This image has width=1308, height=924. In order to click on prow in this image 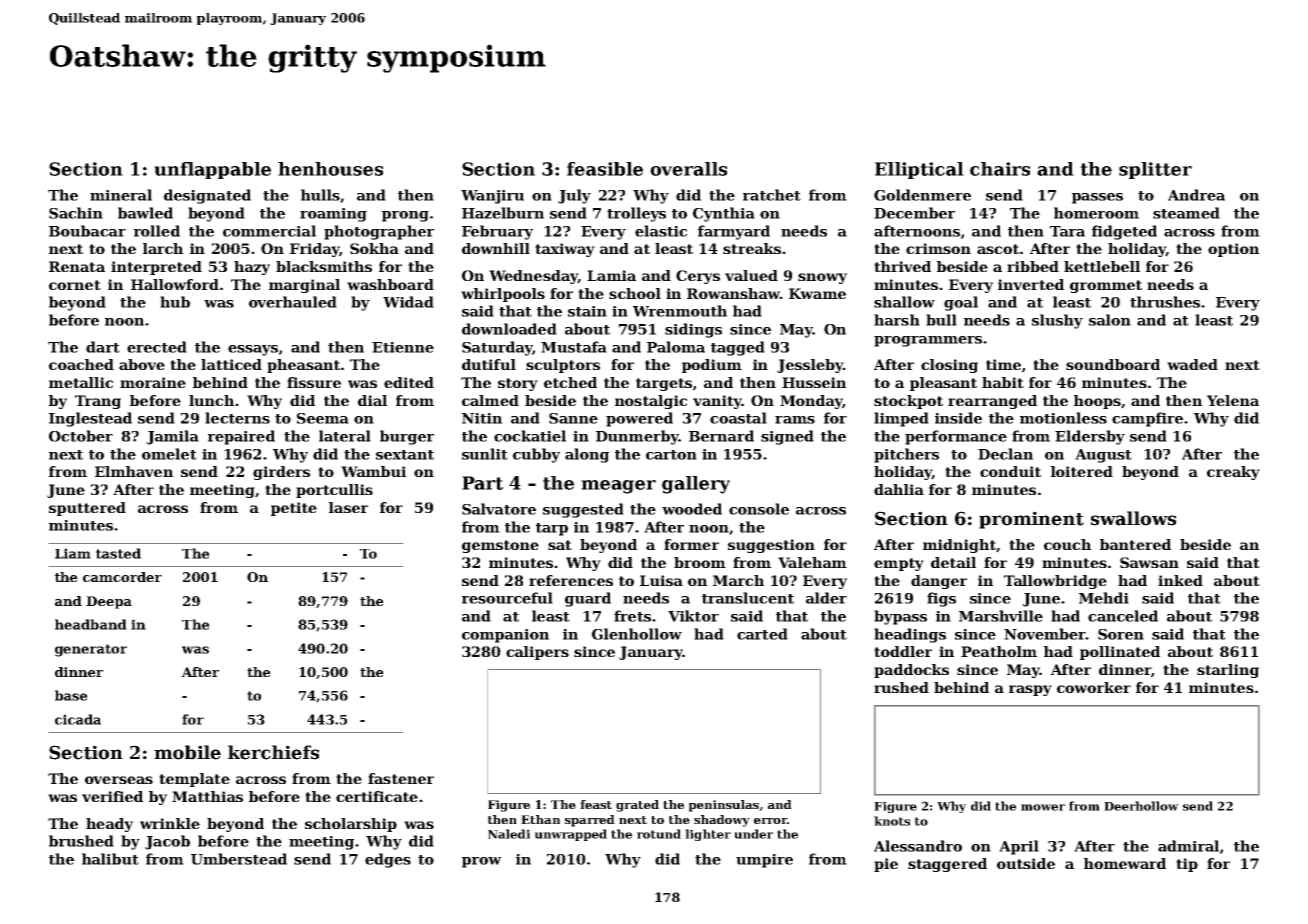, I will do `click(481, 862)`.
